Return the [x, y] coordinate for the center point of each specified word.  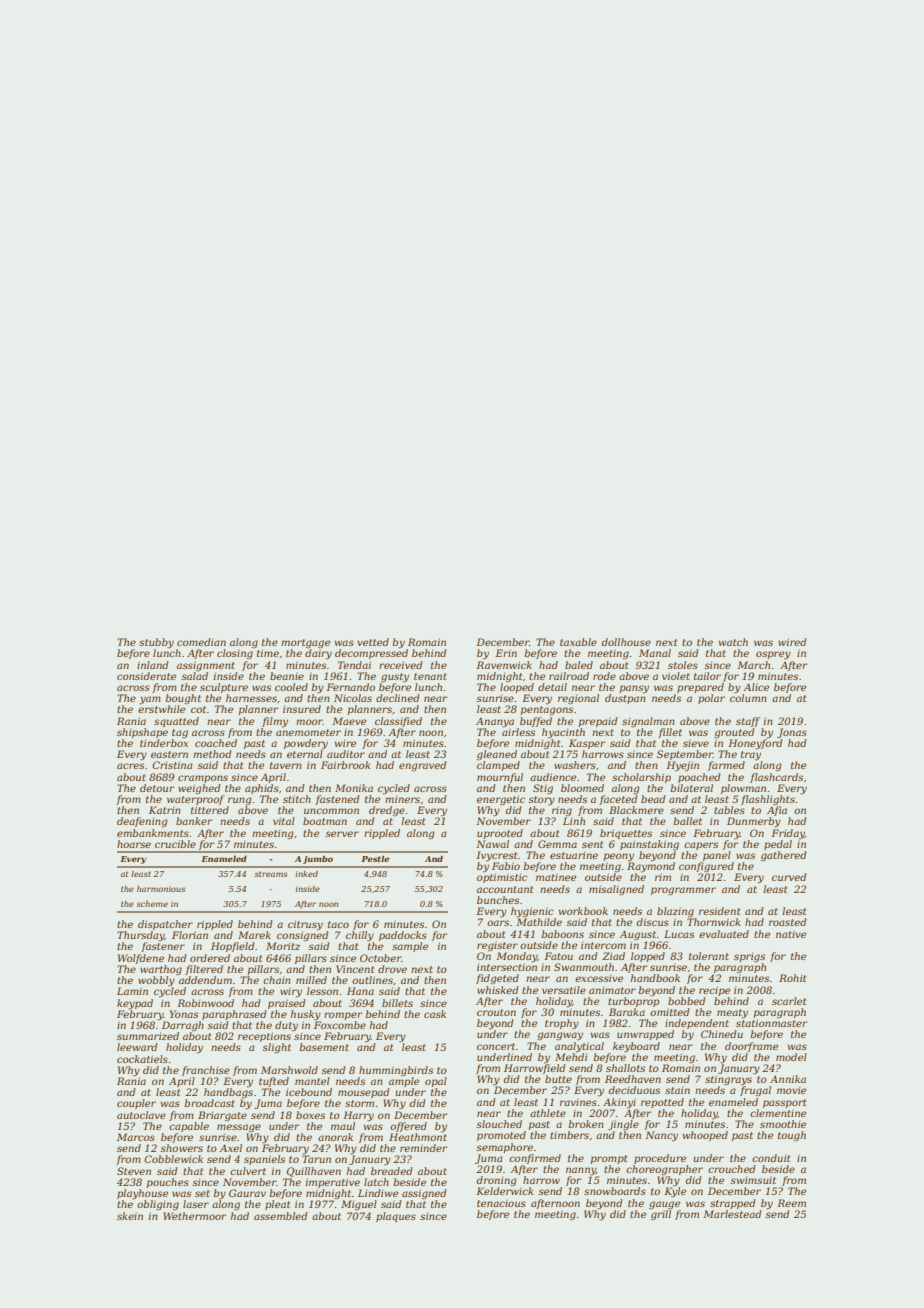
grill [661, 1215]
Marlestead [732, 1214]
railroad [569, 676]
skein [130, 1216]
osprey [773, 655]
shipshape [142, 733]
